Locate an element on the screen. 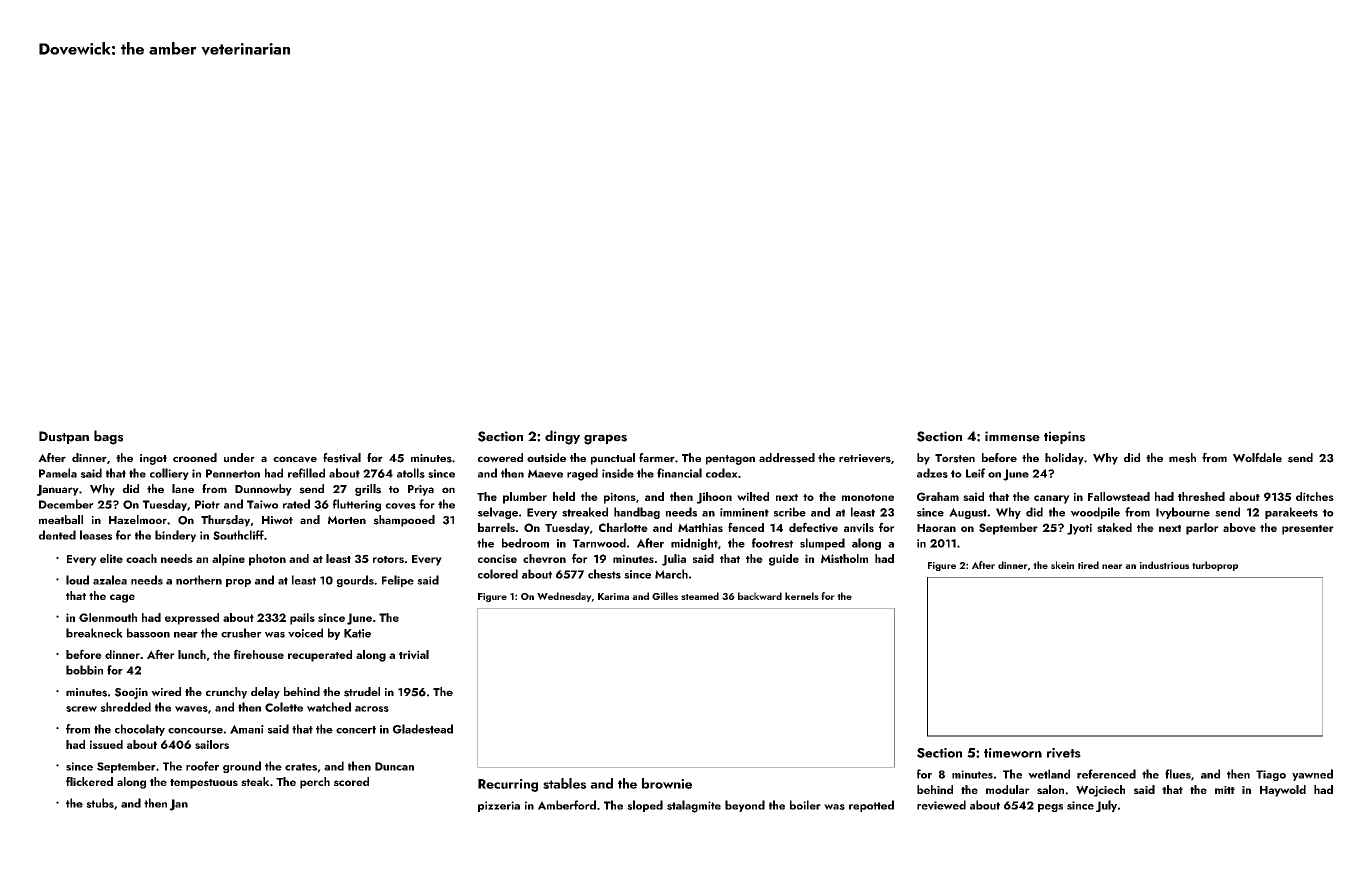 This screenshot has width=1372, height=887. stubs is located at coordinates (100, 803).
